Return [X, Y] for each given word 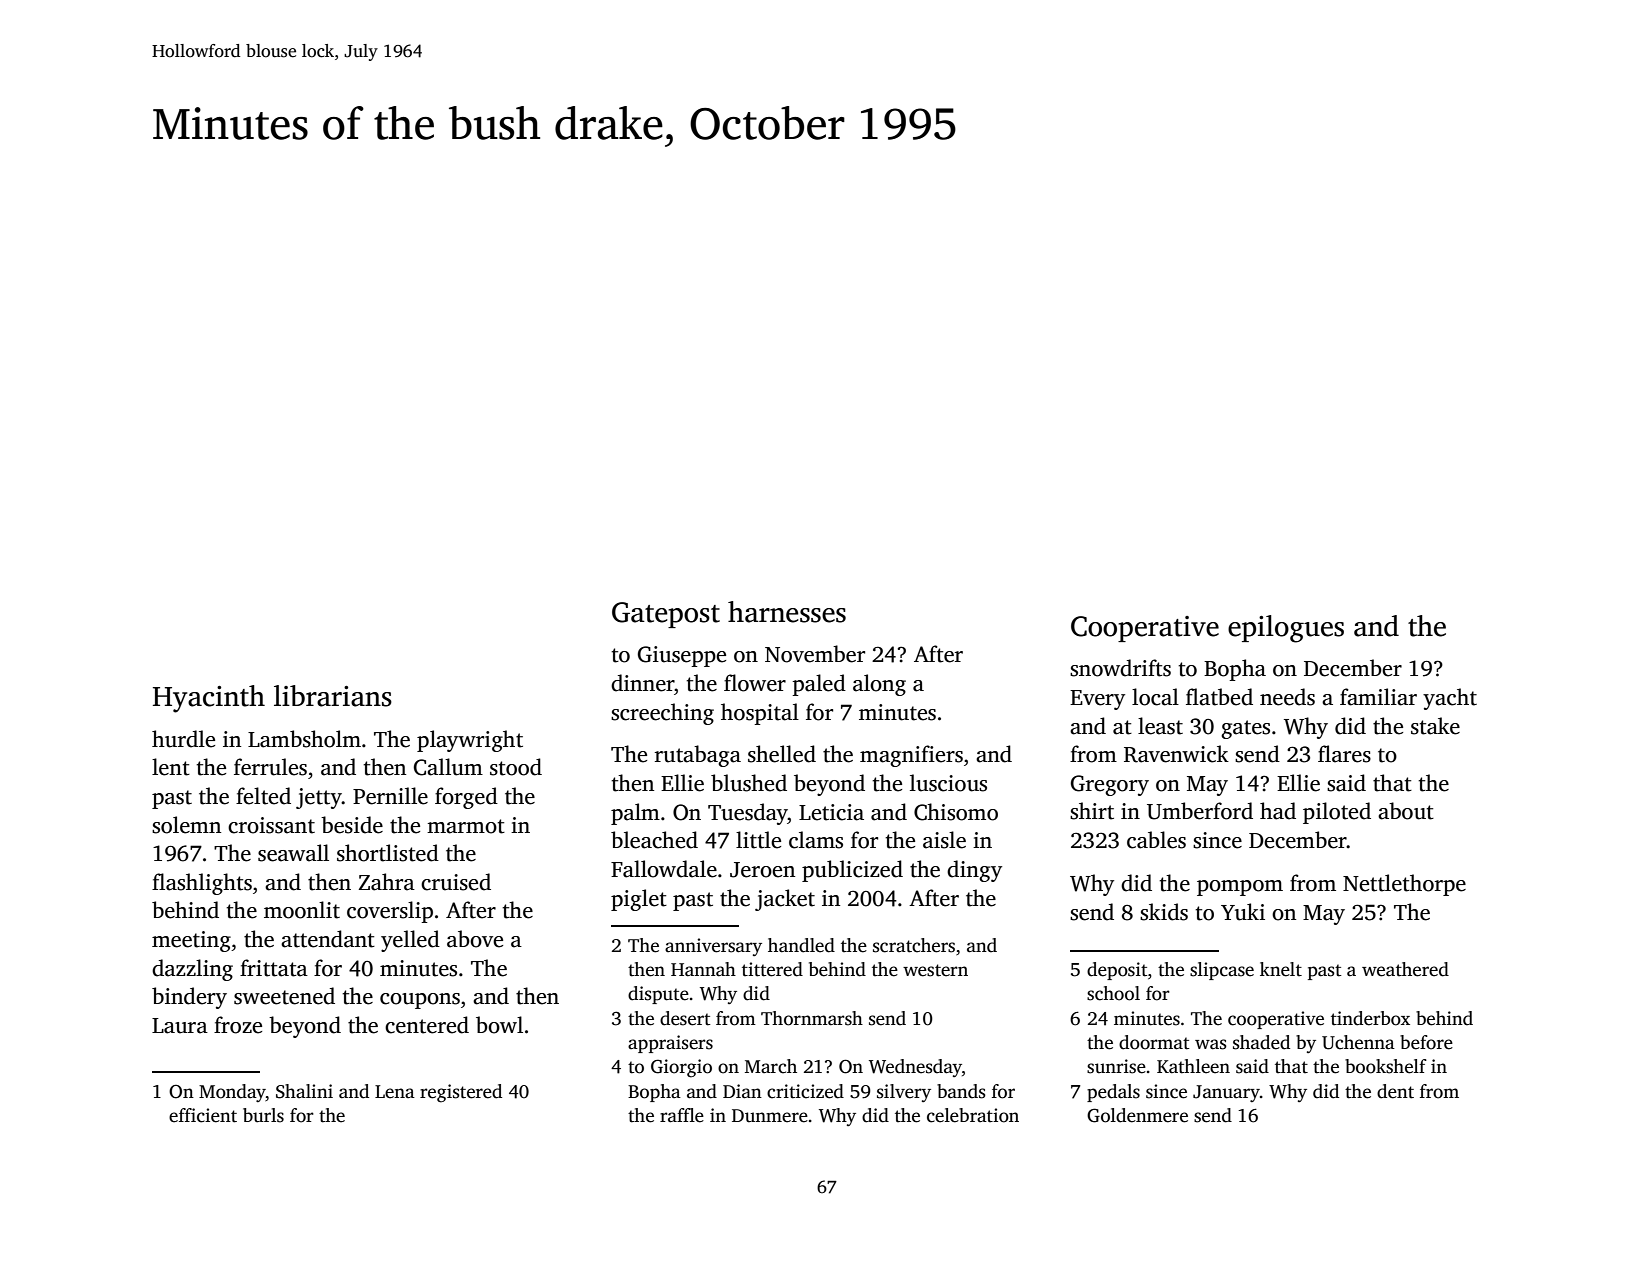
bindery [189, 998]
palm [635, 814]
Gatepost [666, 615]
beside [352, 825]
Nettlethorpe [1404, 885]
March [771, 1066]
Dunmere [770, 1116]
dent [1395, 1091]
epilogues [1286, 629]
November [815, 654]
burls [263, 1115]
